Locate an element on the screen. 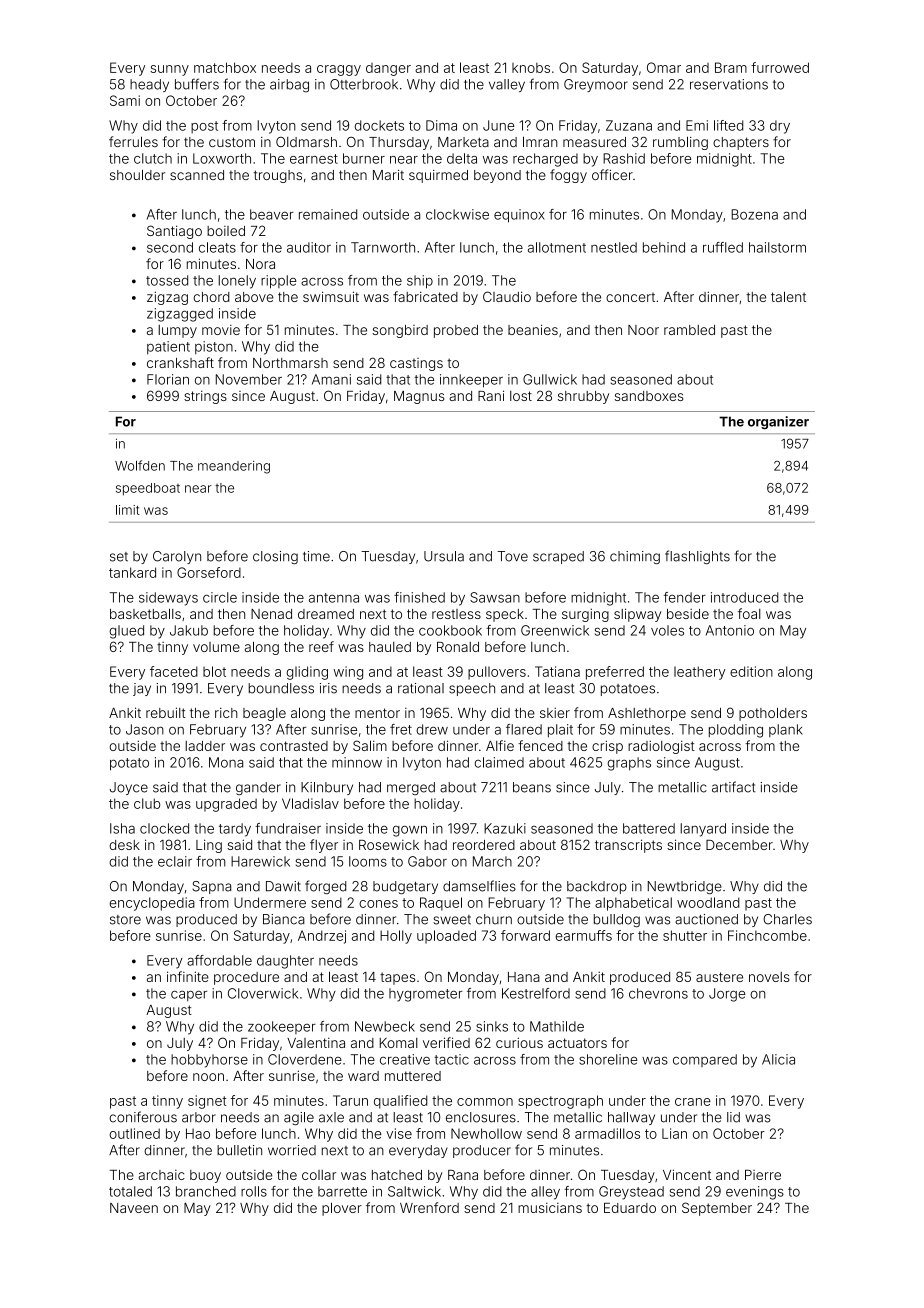  matchbox is located at coordinates (225, 67).
